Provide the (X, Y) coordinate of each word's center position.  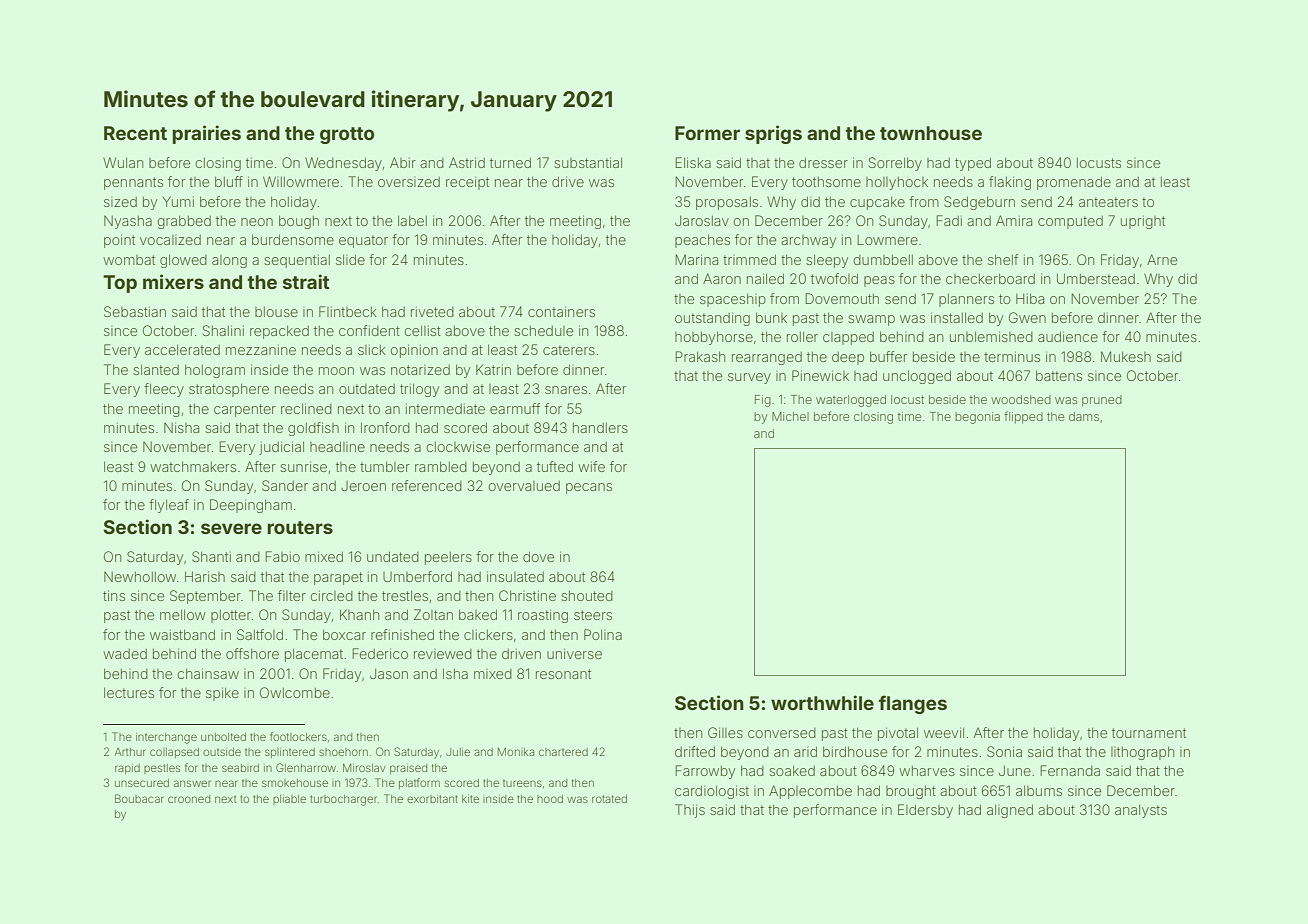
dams (1084, 416)
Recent (135, 133)
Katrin (493, 369)
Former (707, 133)
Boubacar (139, 798)
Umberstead (1096, 278)
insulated (515, 576)
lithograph (1142, 753)
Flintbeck (348, 311)
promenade (1074, 183)
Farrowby (705, 772)
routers (300, 527)
